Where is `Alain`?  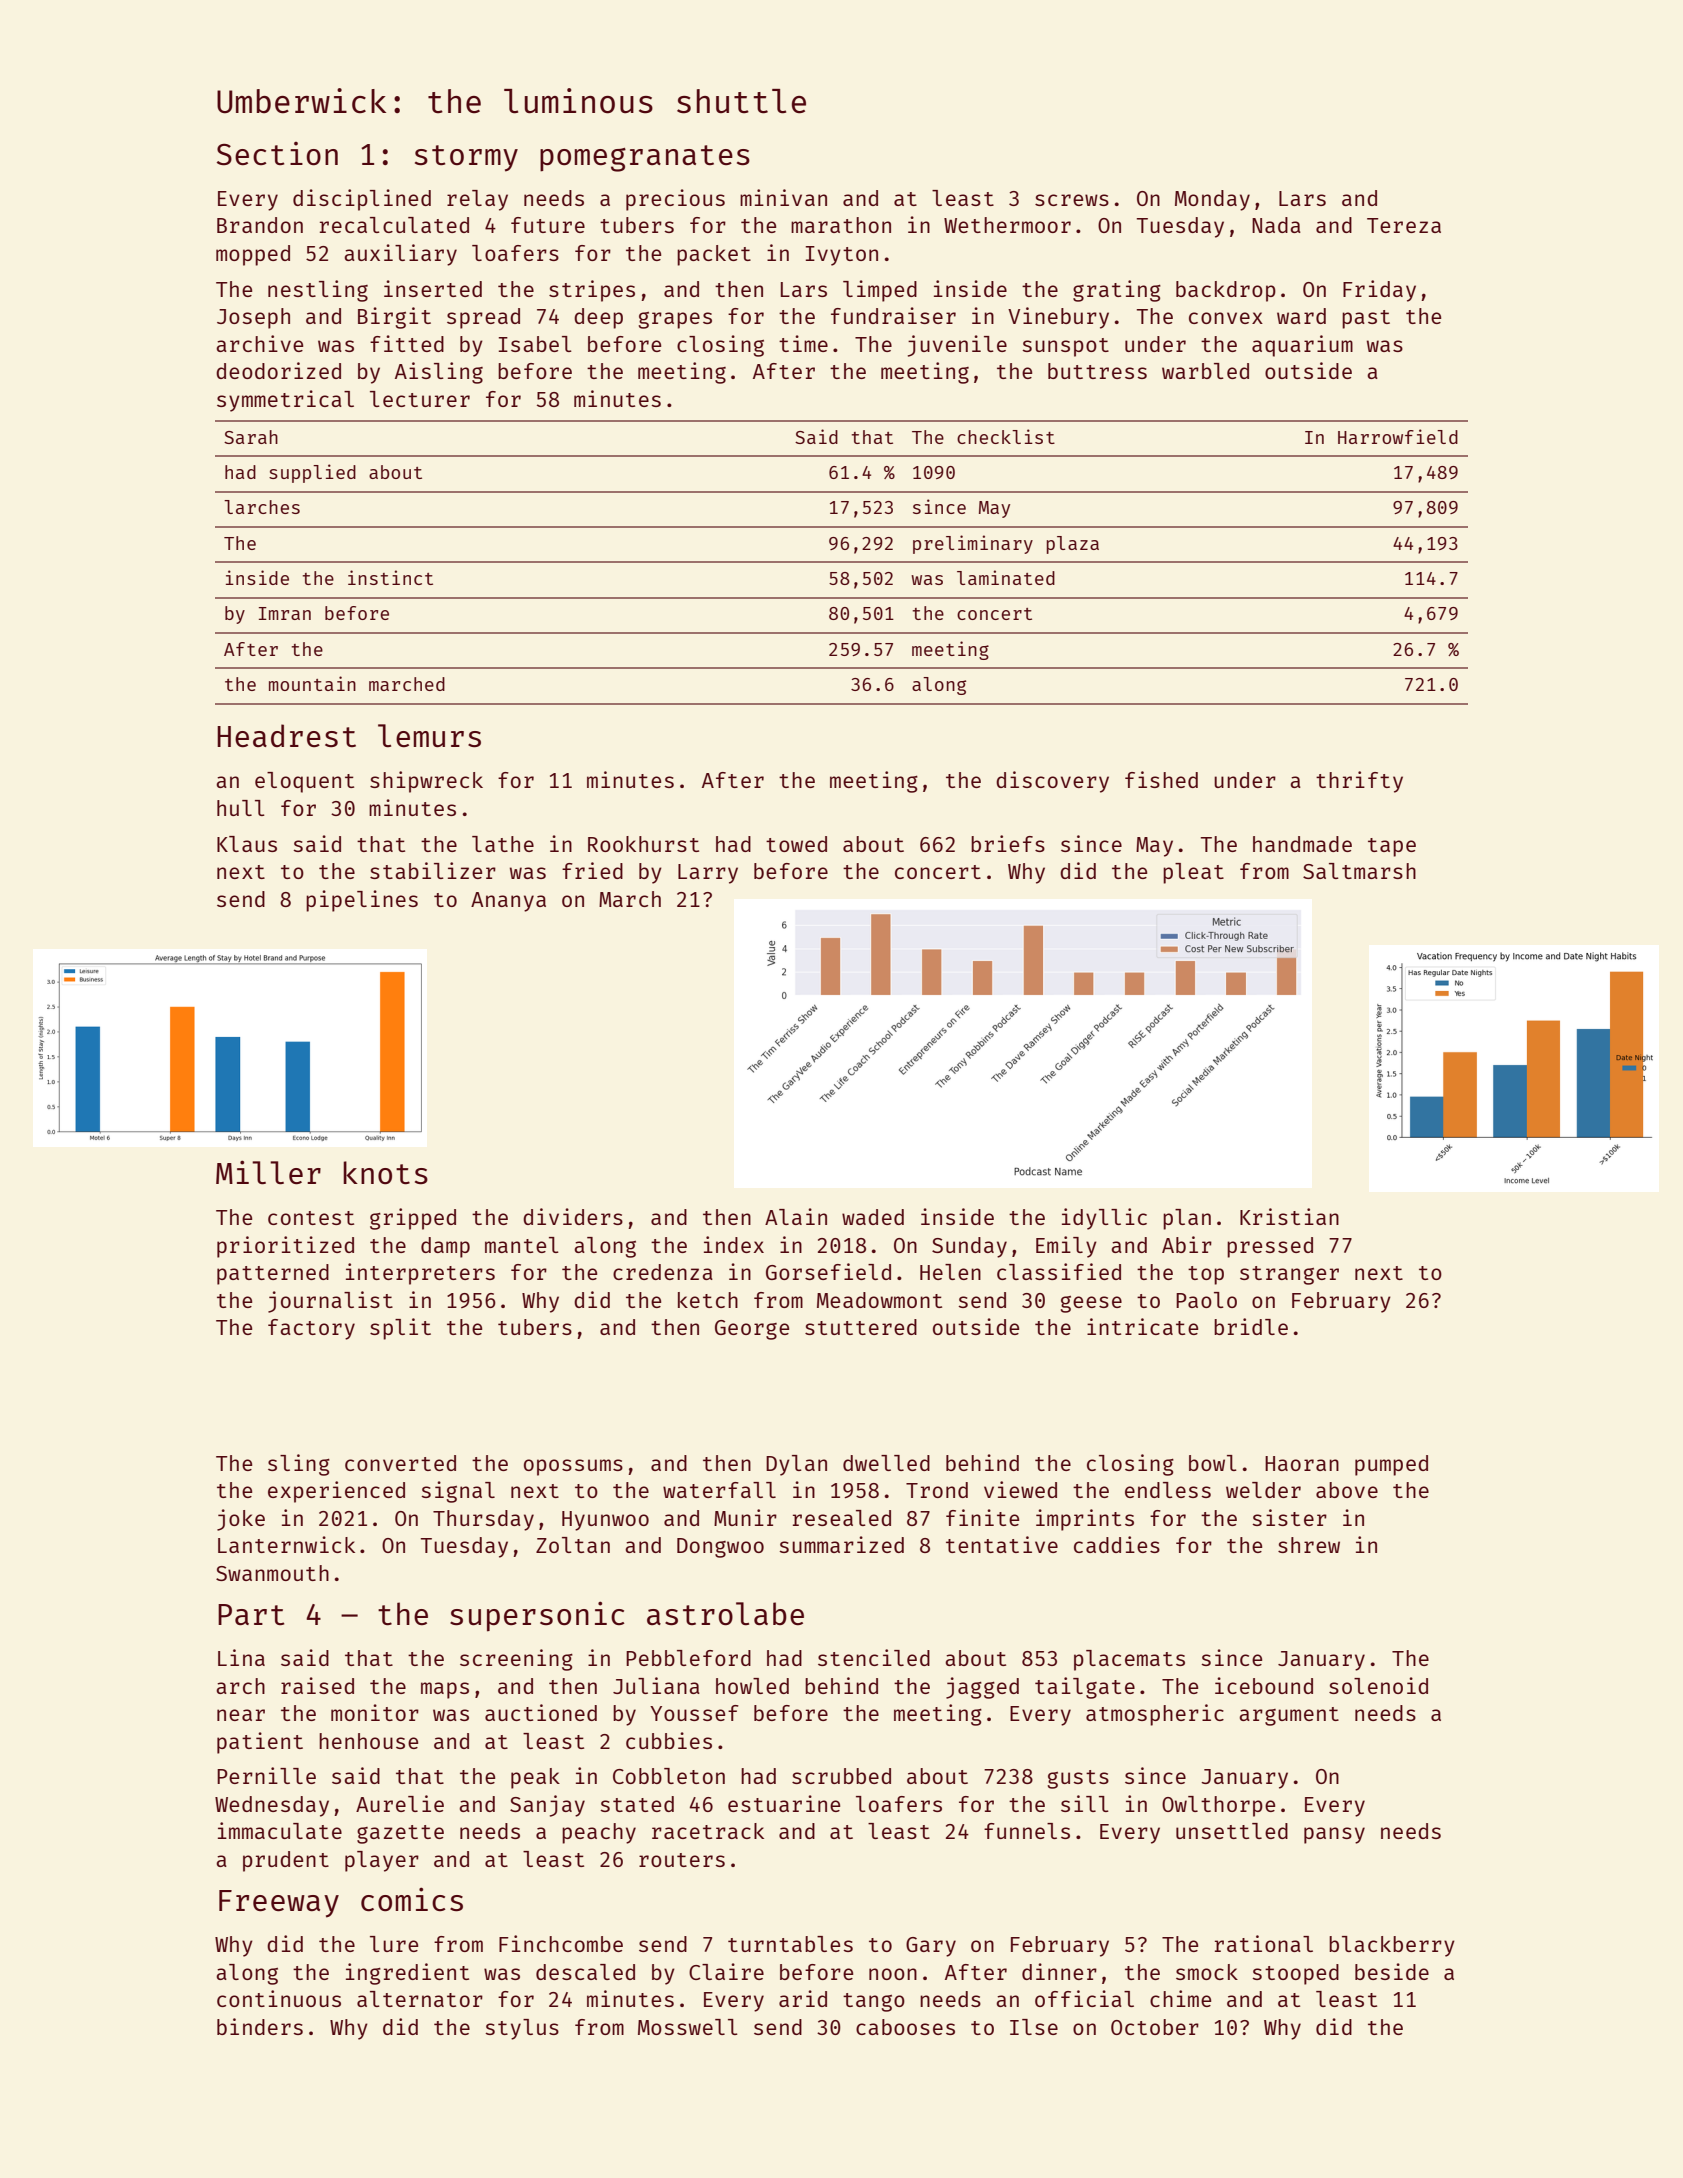 Alain is located at coordinates (796, 1216).
